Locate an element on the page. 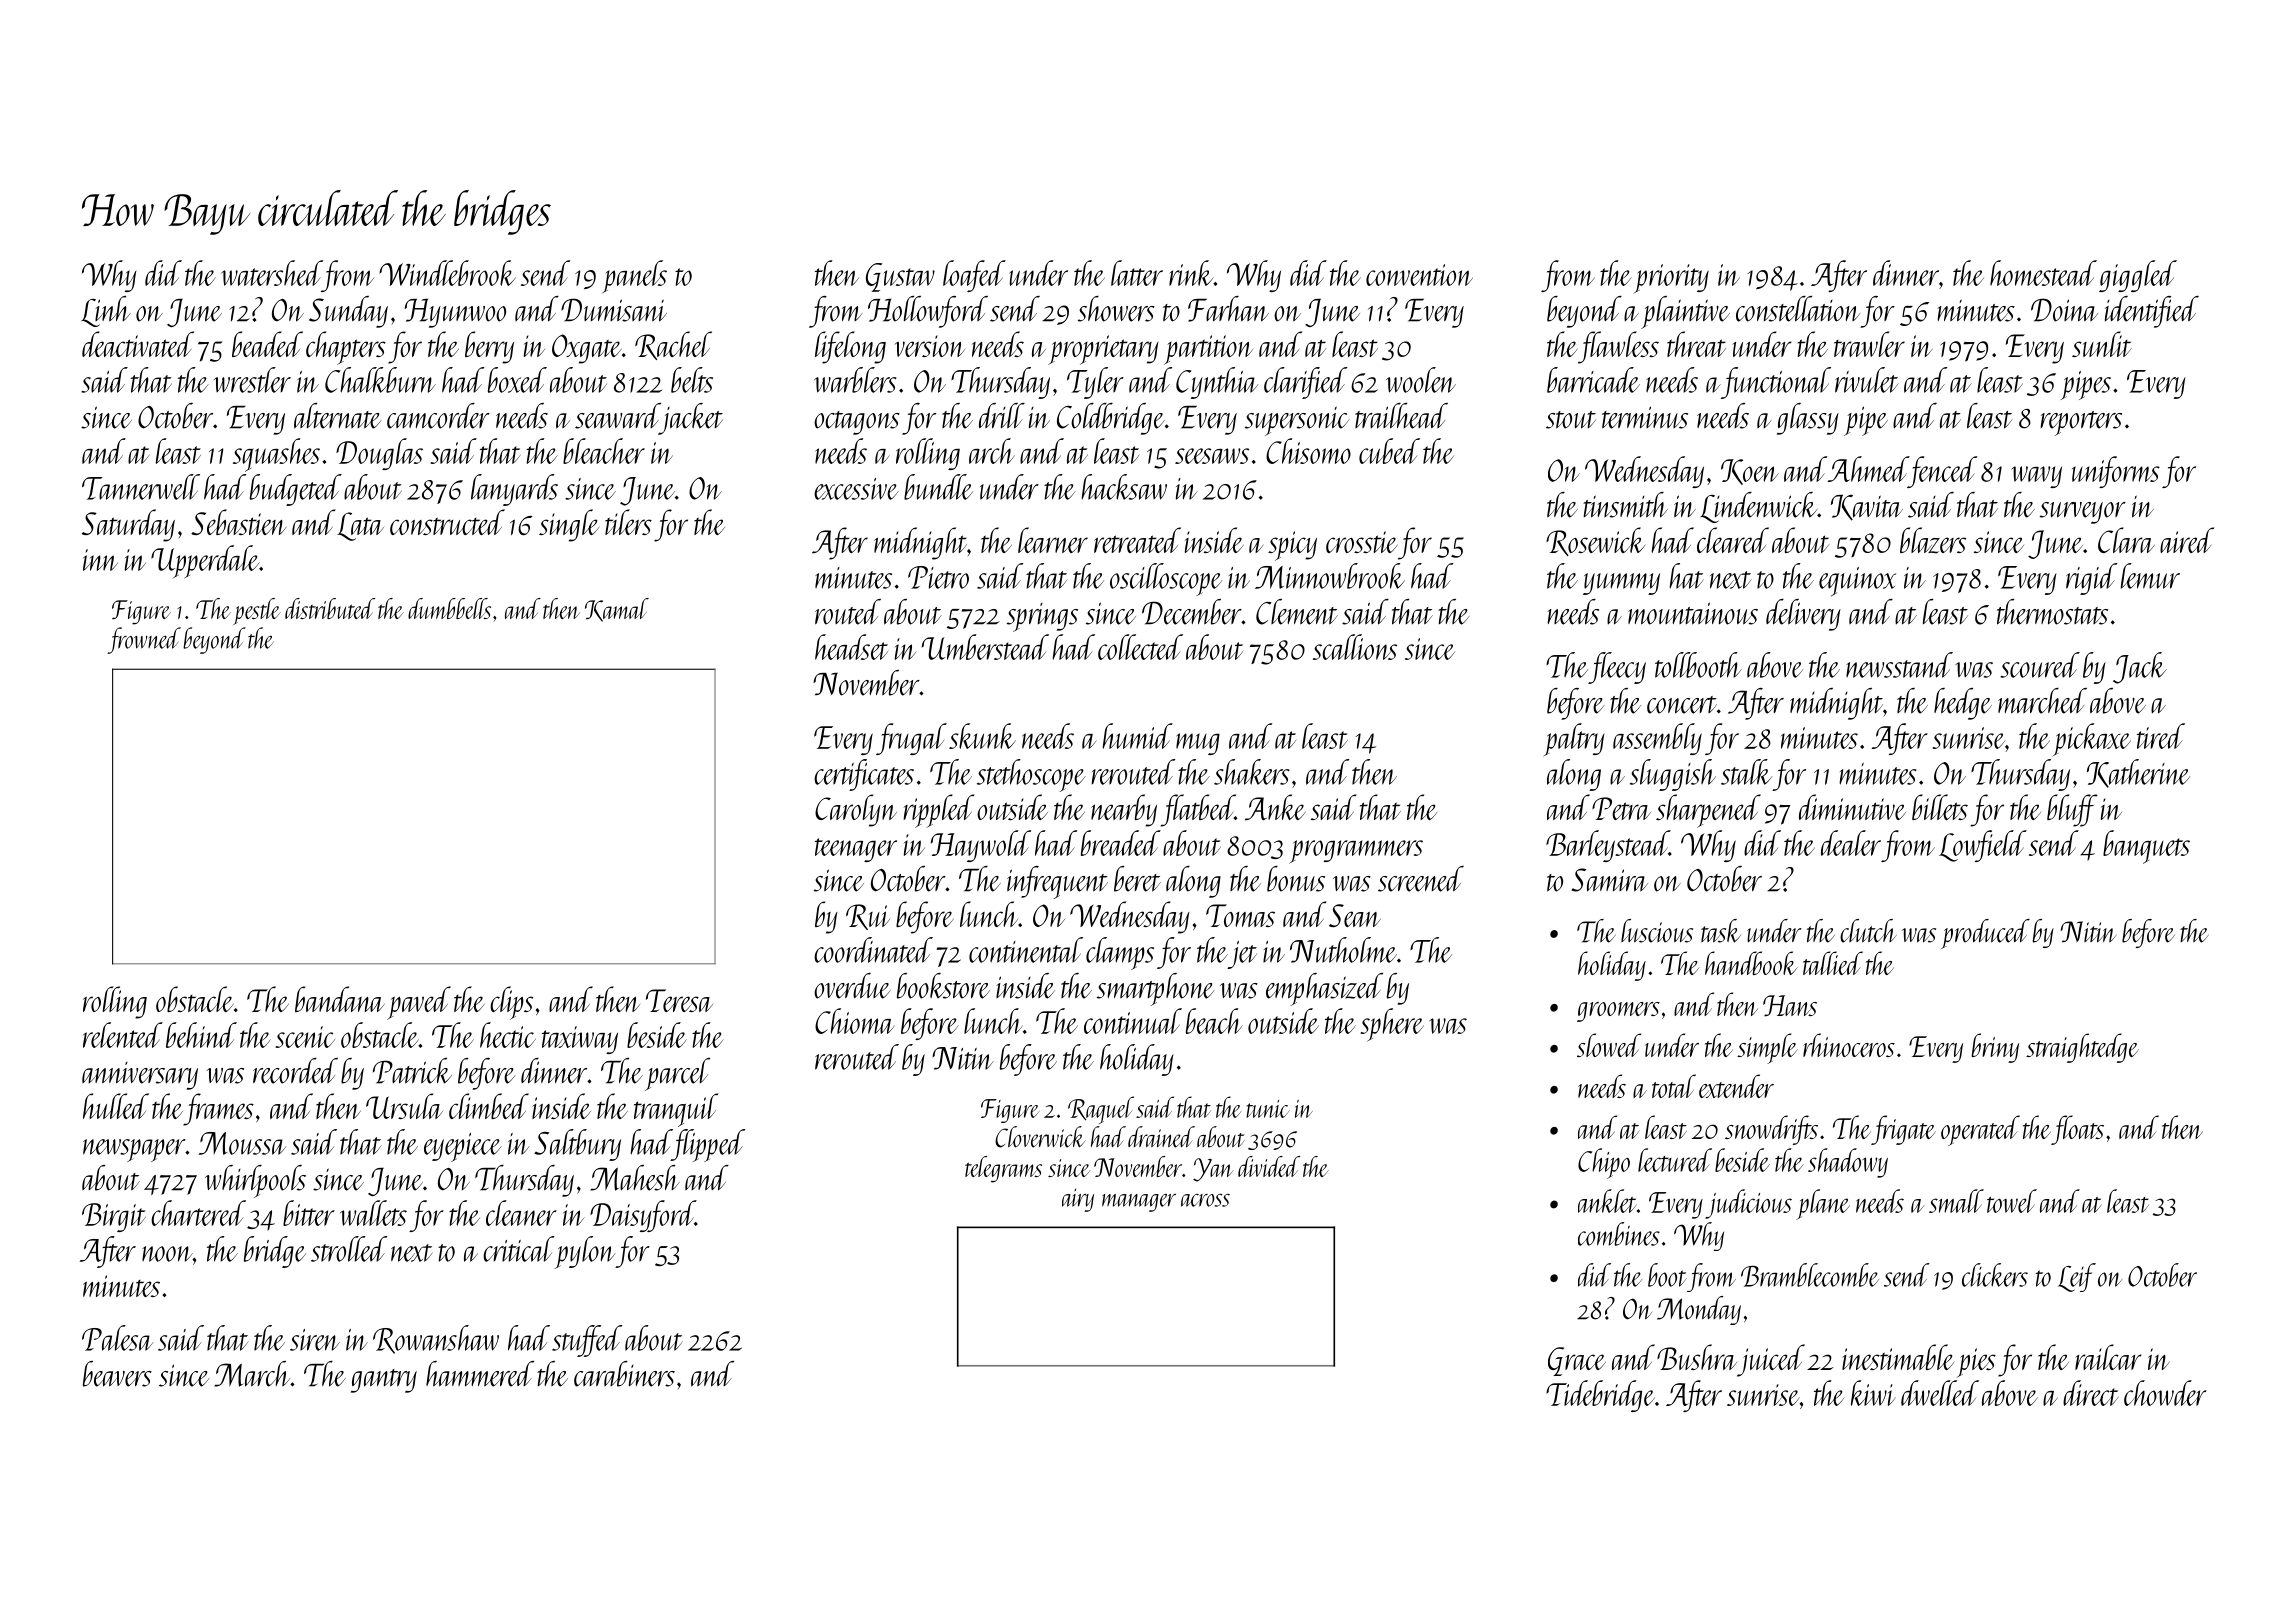 This document has height=1620, width=2292. beavers is located at coordinates (117, 1374).
